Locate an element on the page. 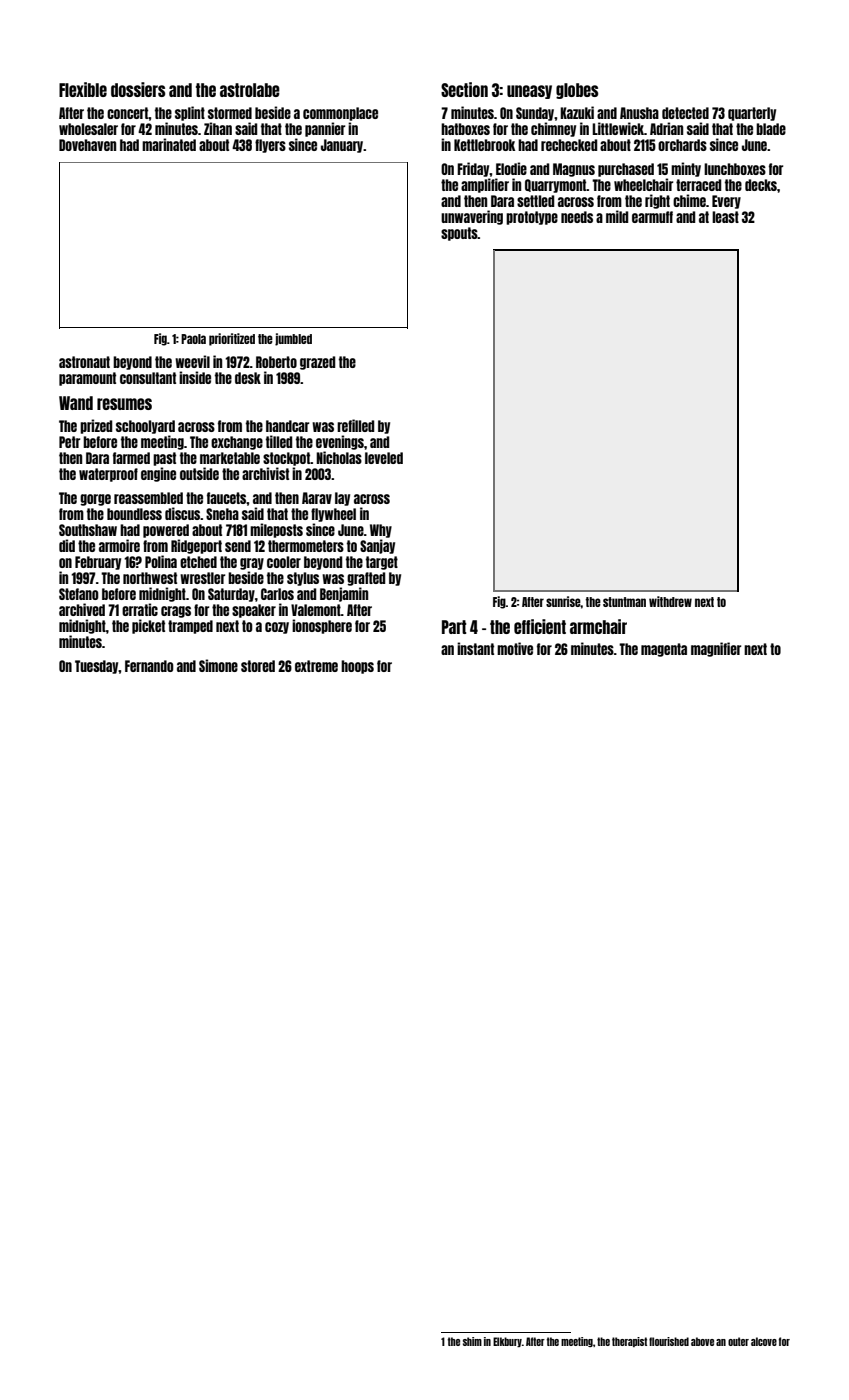 This image has width=849, height=1400. shim is located at coordinates (472, 1341).
